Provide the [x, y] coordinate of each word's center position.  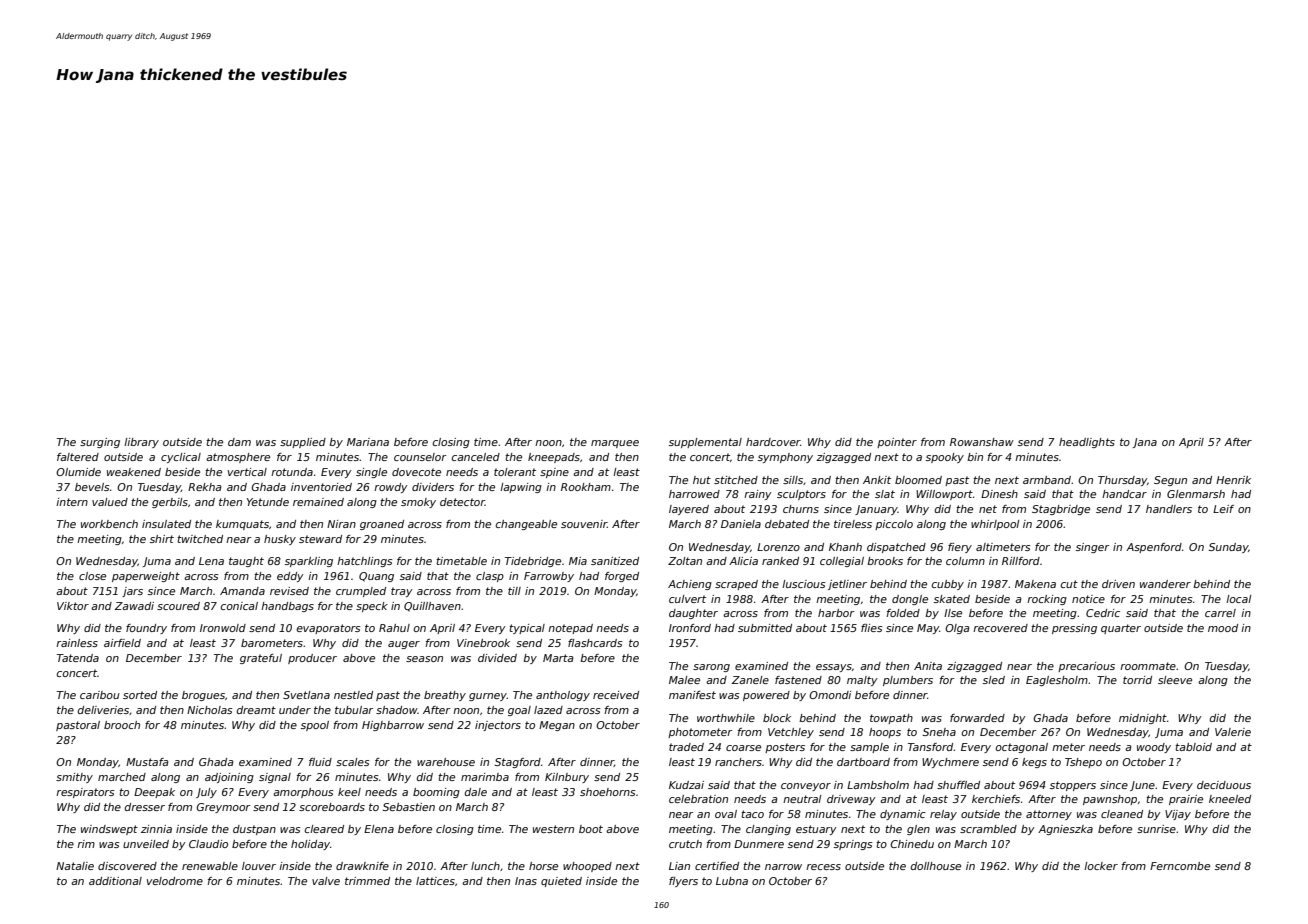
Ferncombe [1180, 866]
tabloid [1193, 747]
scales [352, 762]
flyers [683, 882]
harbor [836, 613]
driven [1118, 584]
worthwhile [726, 718]
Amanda [242, 591]
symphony [785, 458]
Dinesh [999, 494]
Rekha [205, 487]
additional [115, 881]
